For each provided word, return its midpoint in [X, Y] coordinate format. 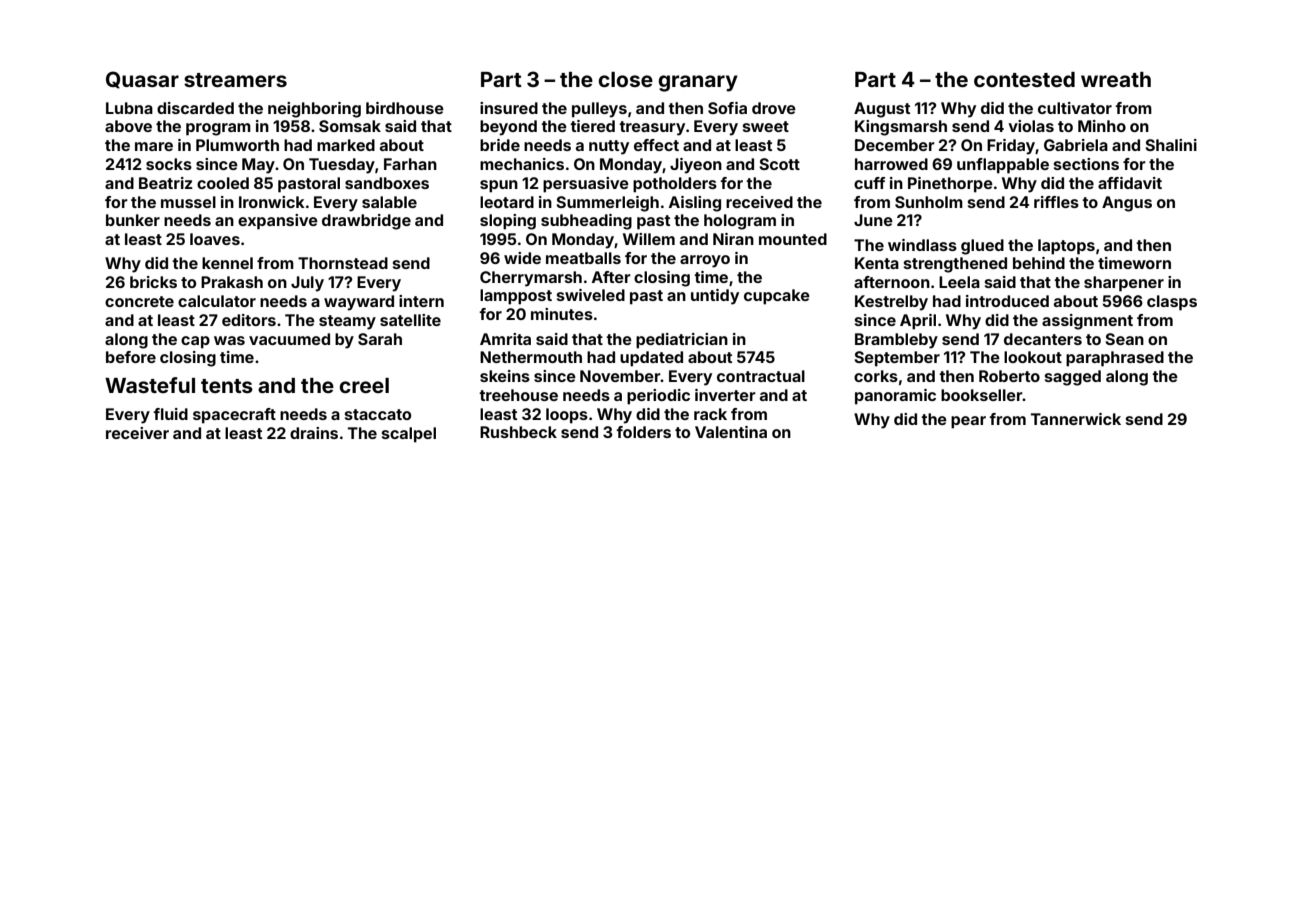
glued [982, 247]
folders [643, 432]
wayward [359, 303]
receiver [137, 433]
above [128, 126]
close [625, 79]
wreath [1116, 79]
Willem [649, 239]
